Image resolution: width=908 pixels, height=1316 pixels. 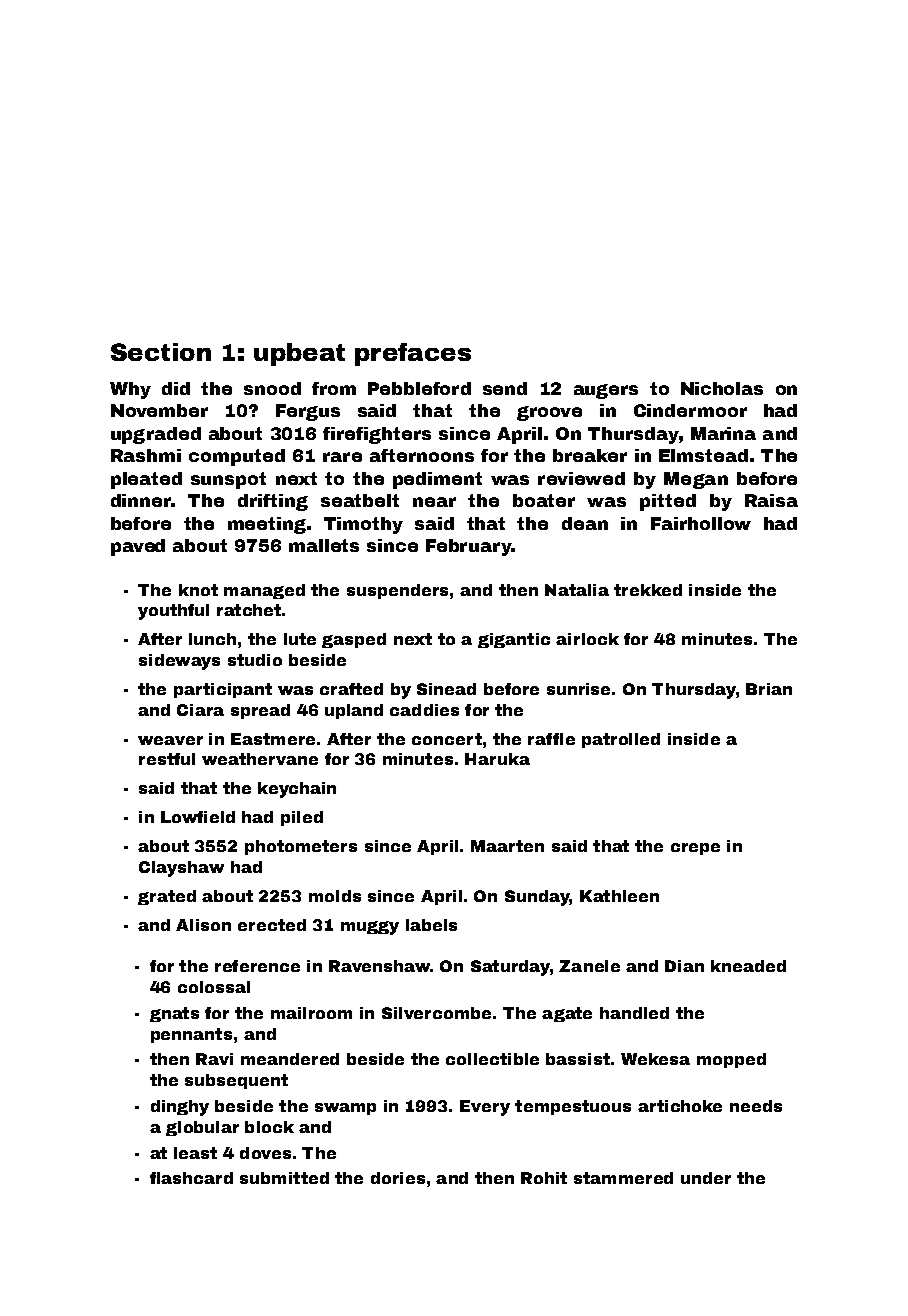 What do you see at coordinates (174, 1014) in the image?
I see `gnats` at bounding box center [174, 1014].
